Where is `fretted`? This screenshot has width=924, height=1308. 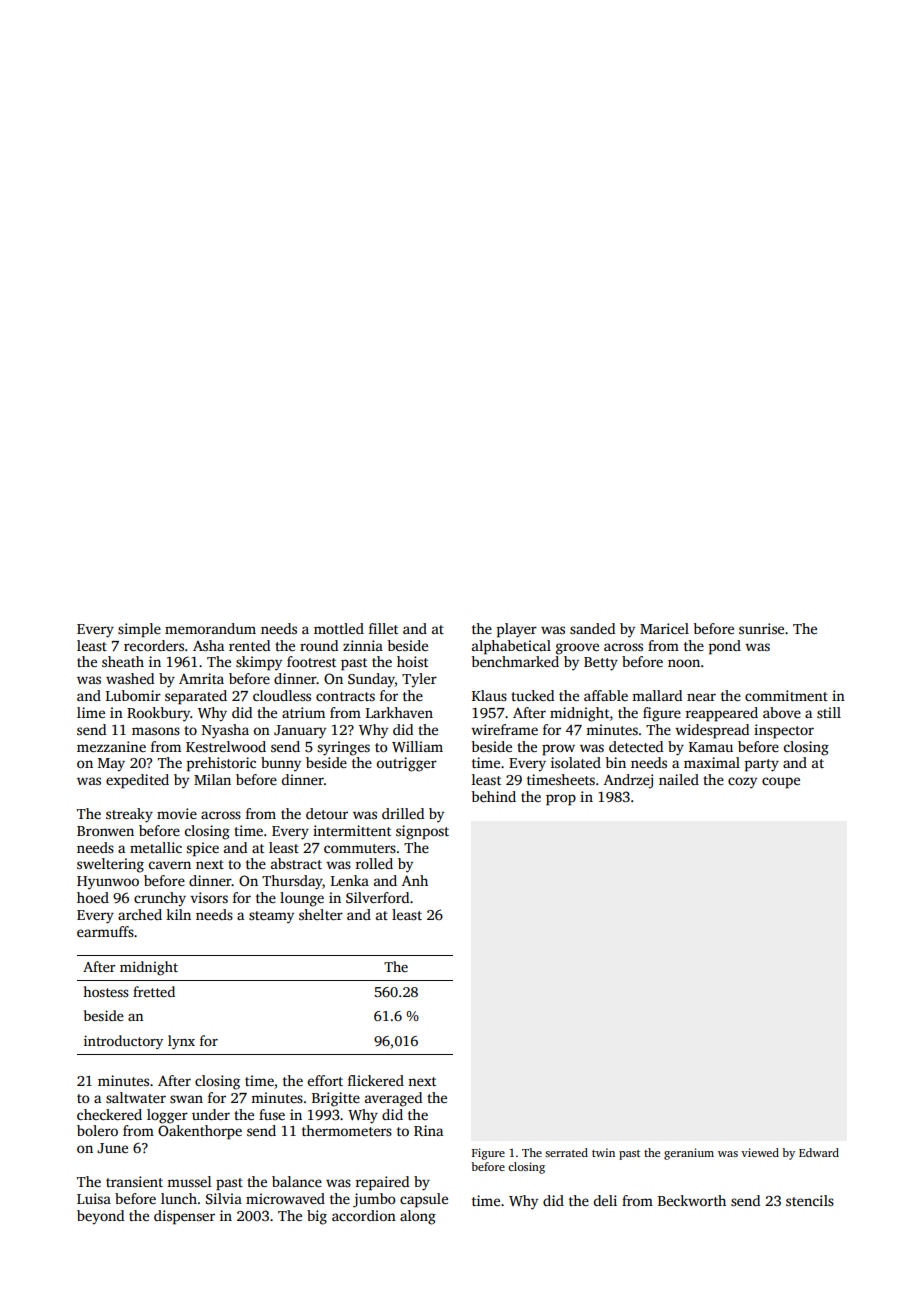
fretted is located at coordinates (154, 991).
